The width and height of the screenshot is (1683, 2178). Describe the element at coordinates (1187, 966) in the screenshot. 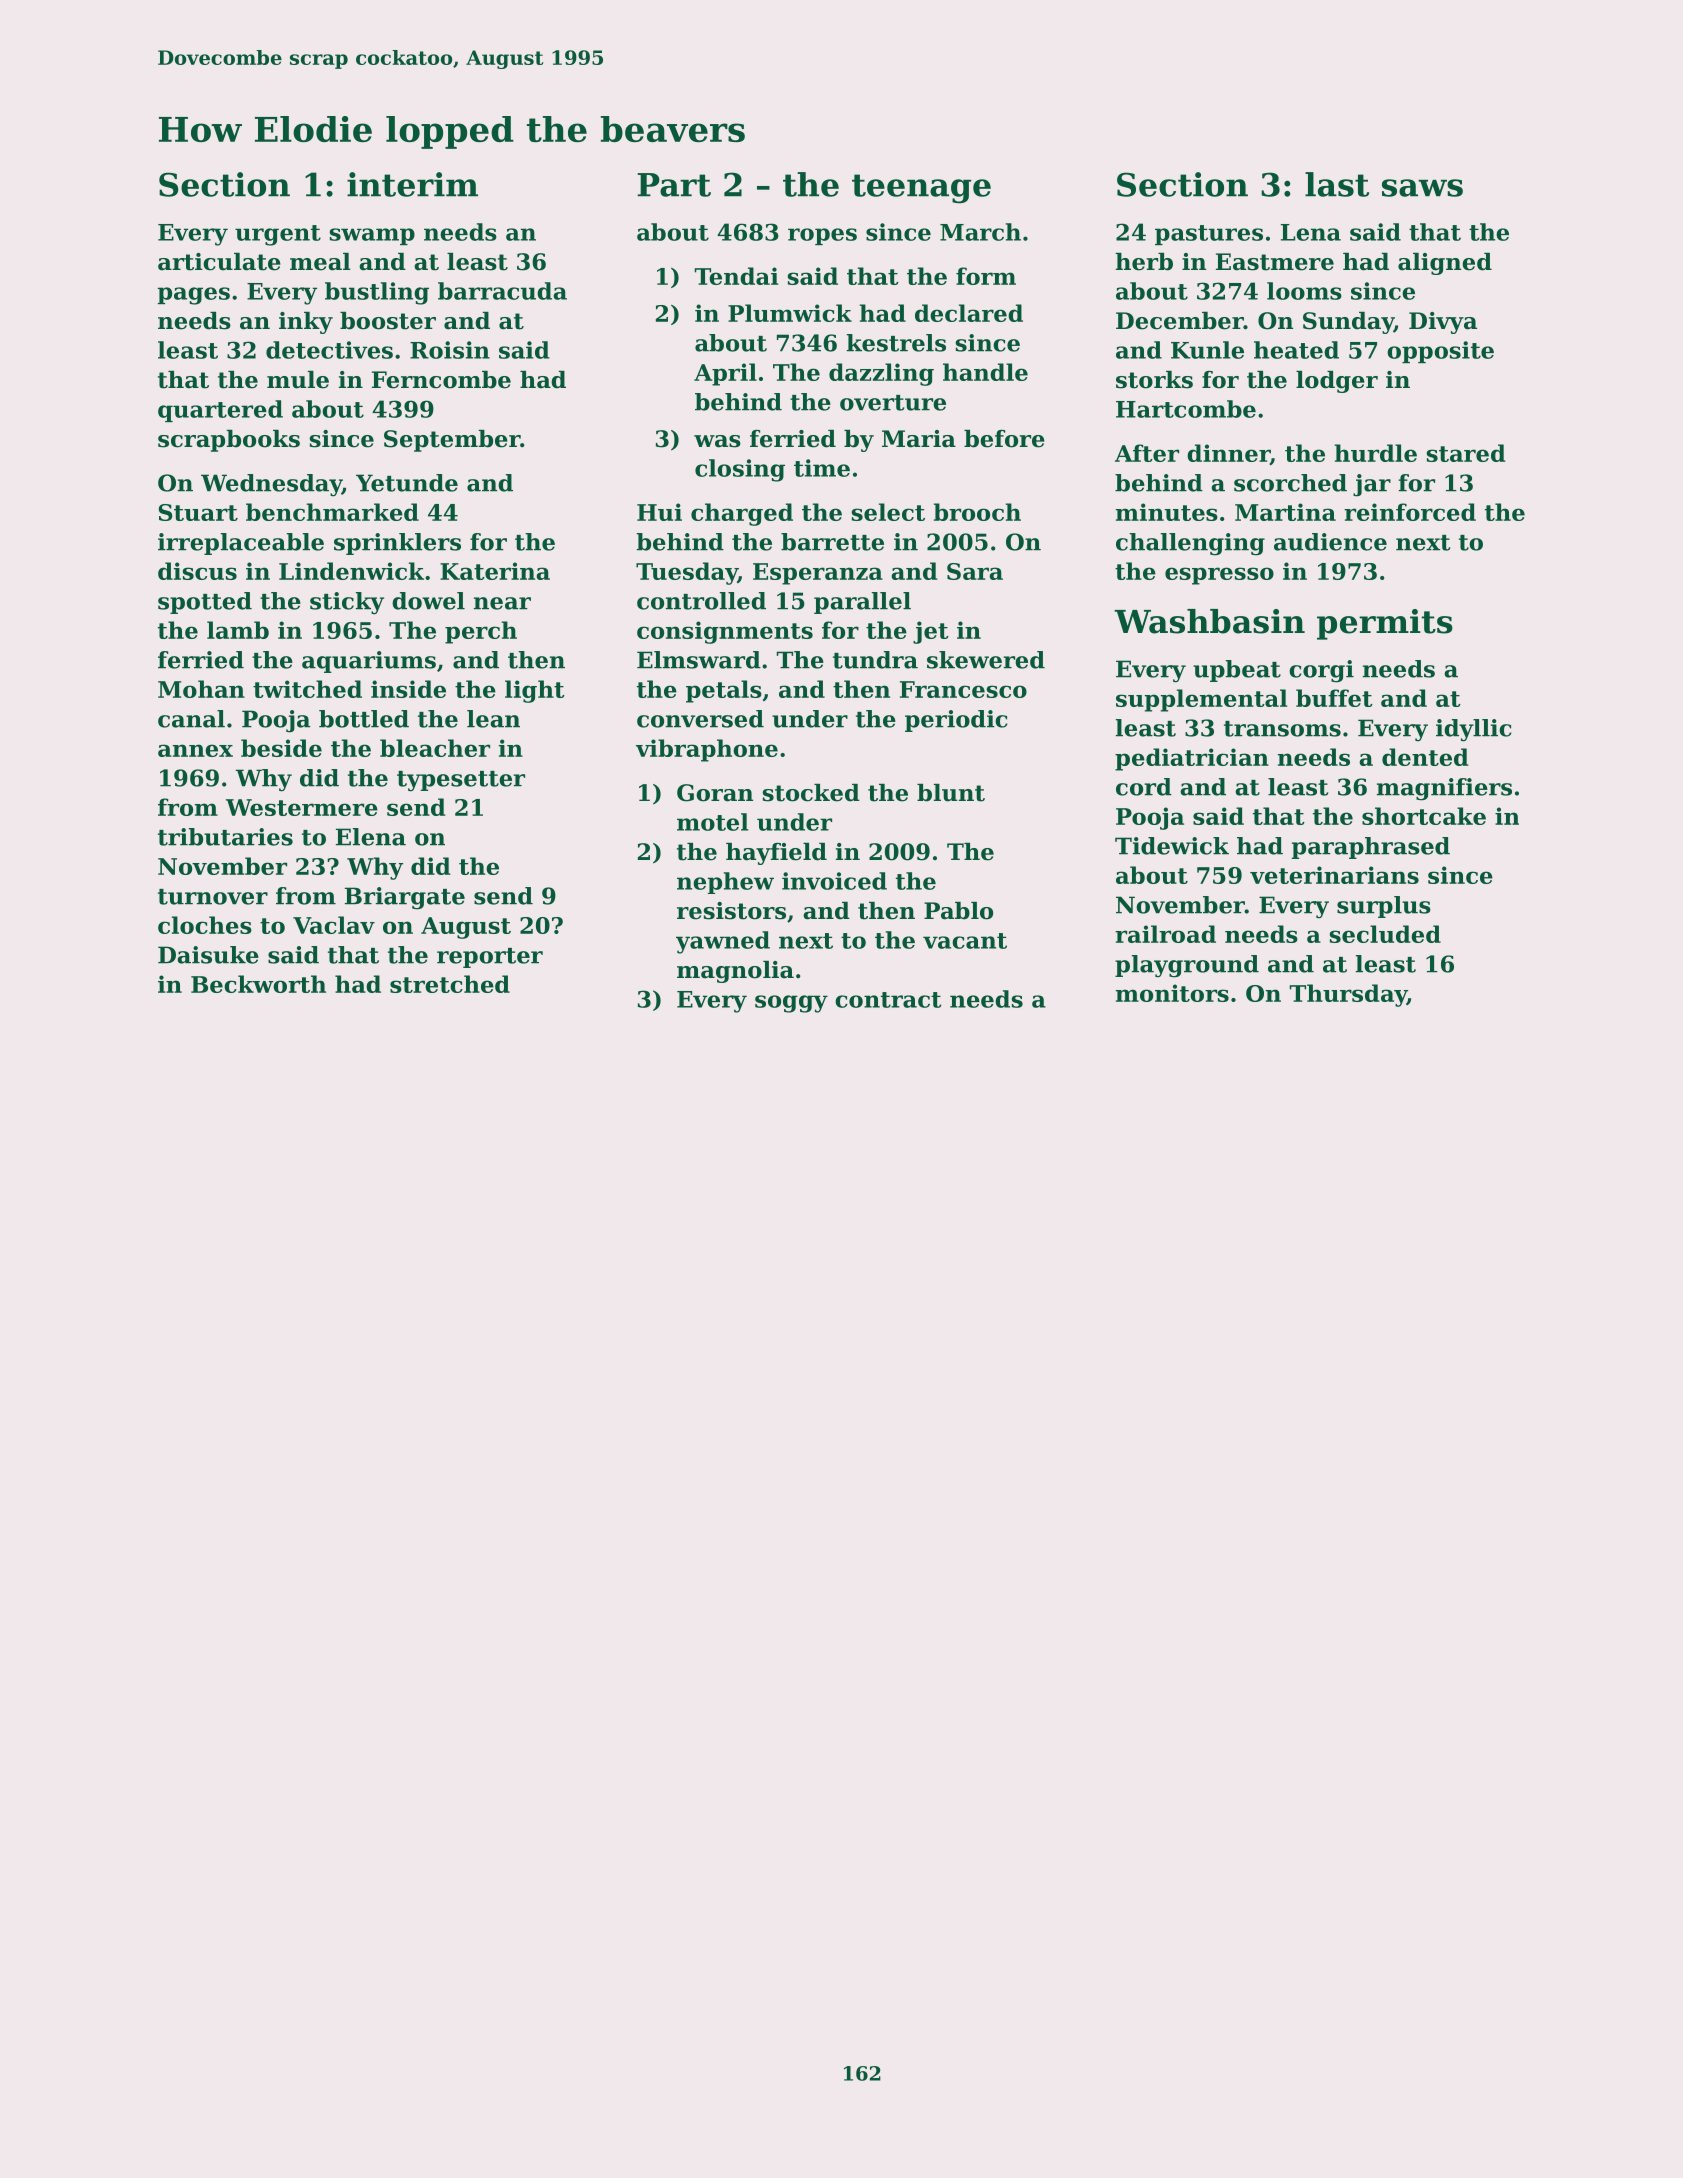

I see `playground` at that location.
